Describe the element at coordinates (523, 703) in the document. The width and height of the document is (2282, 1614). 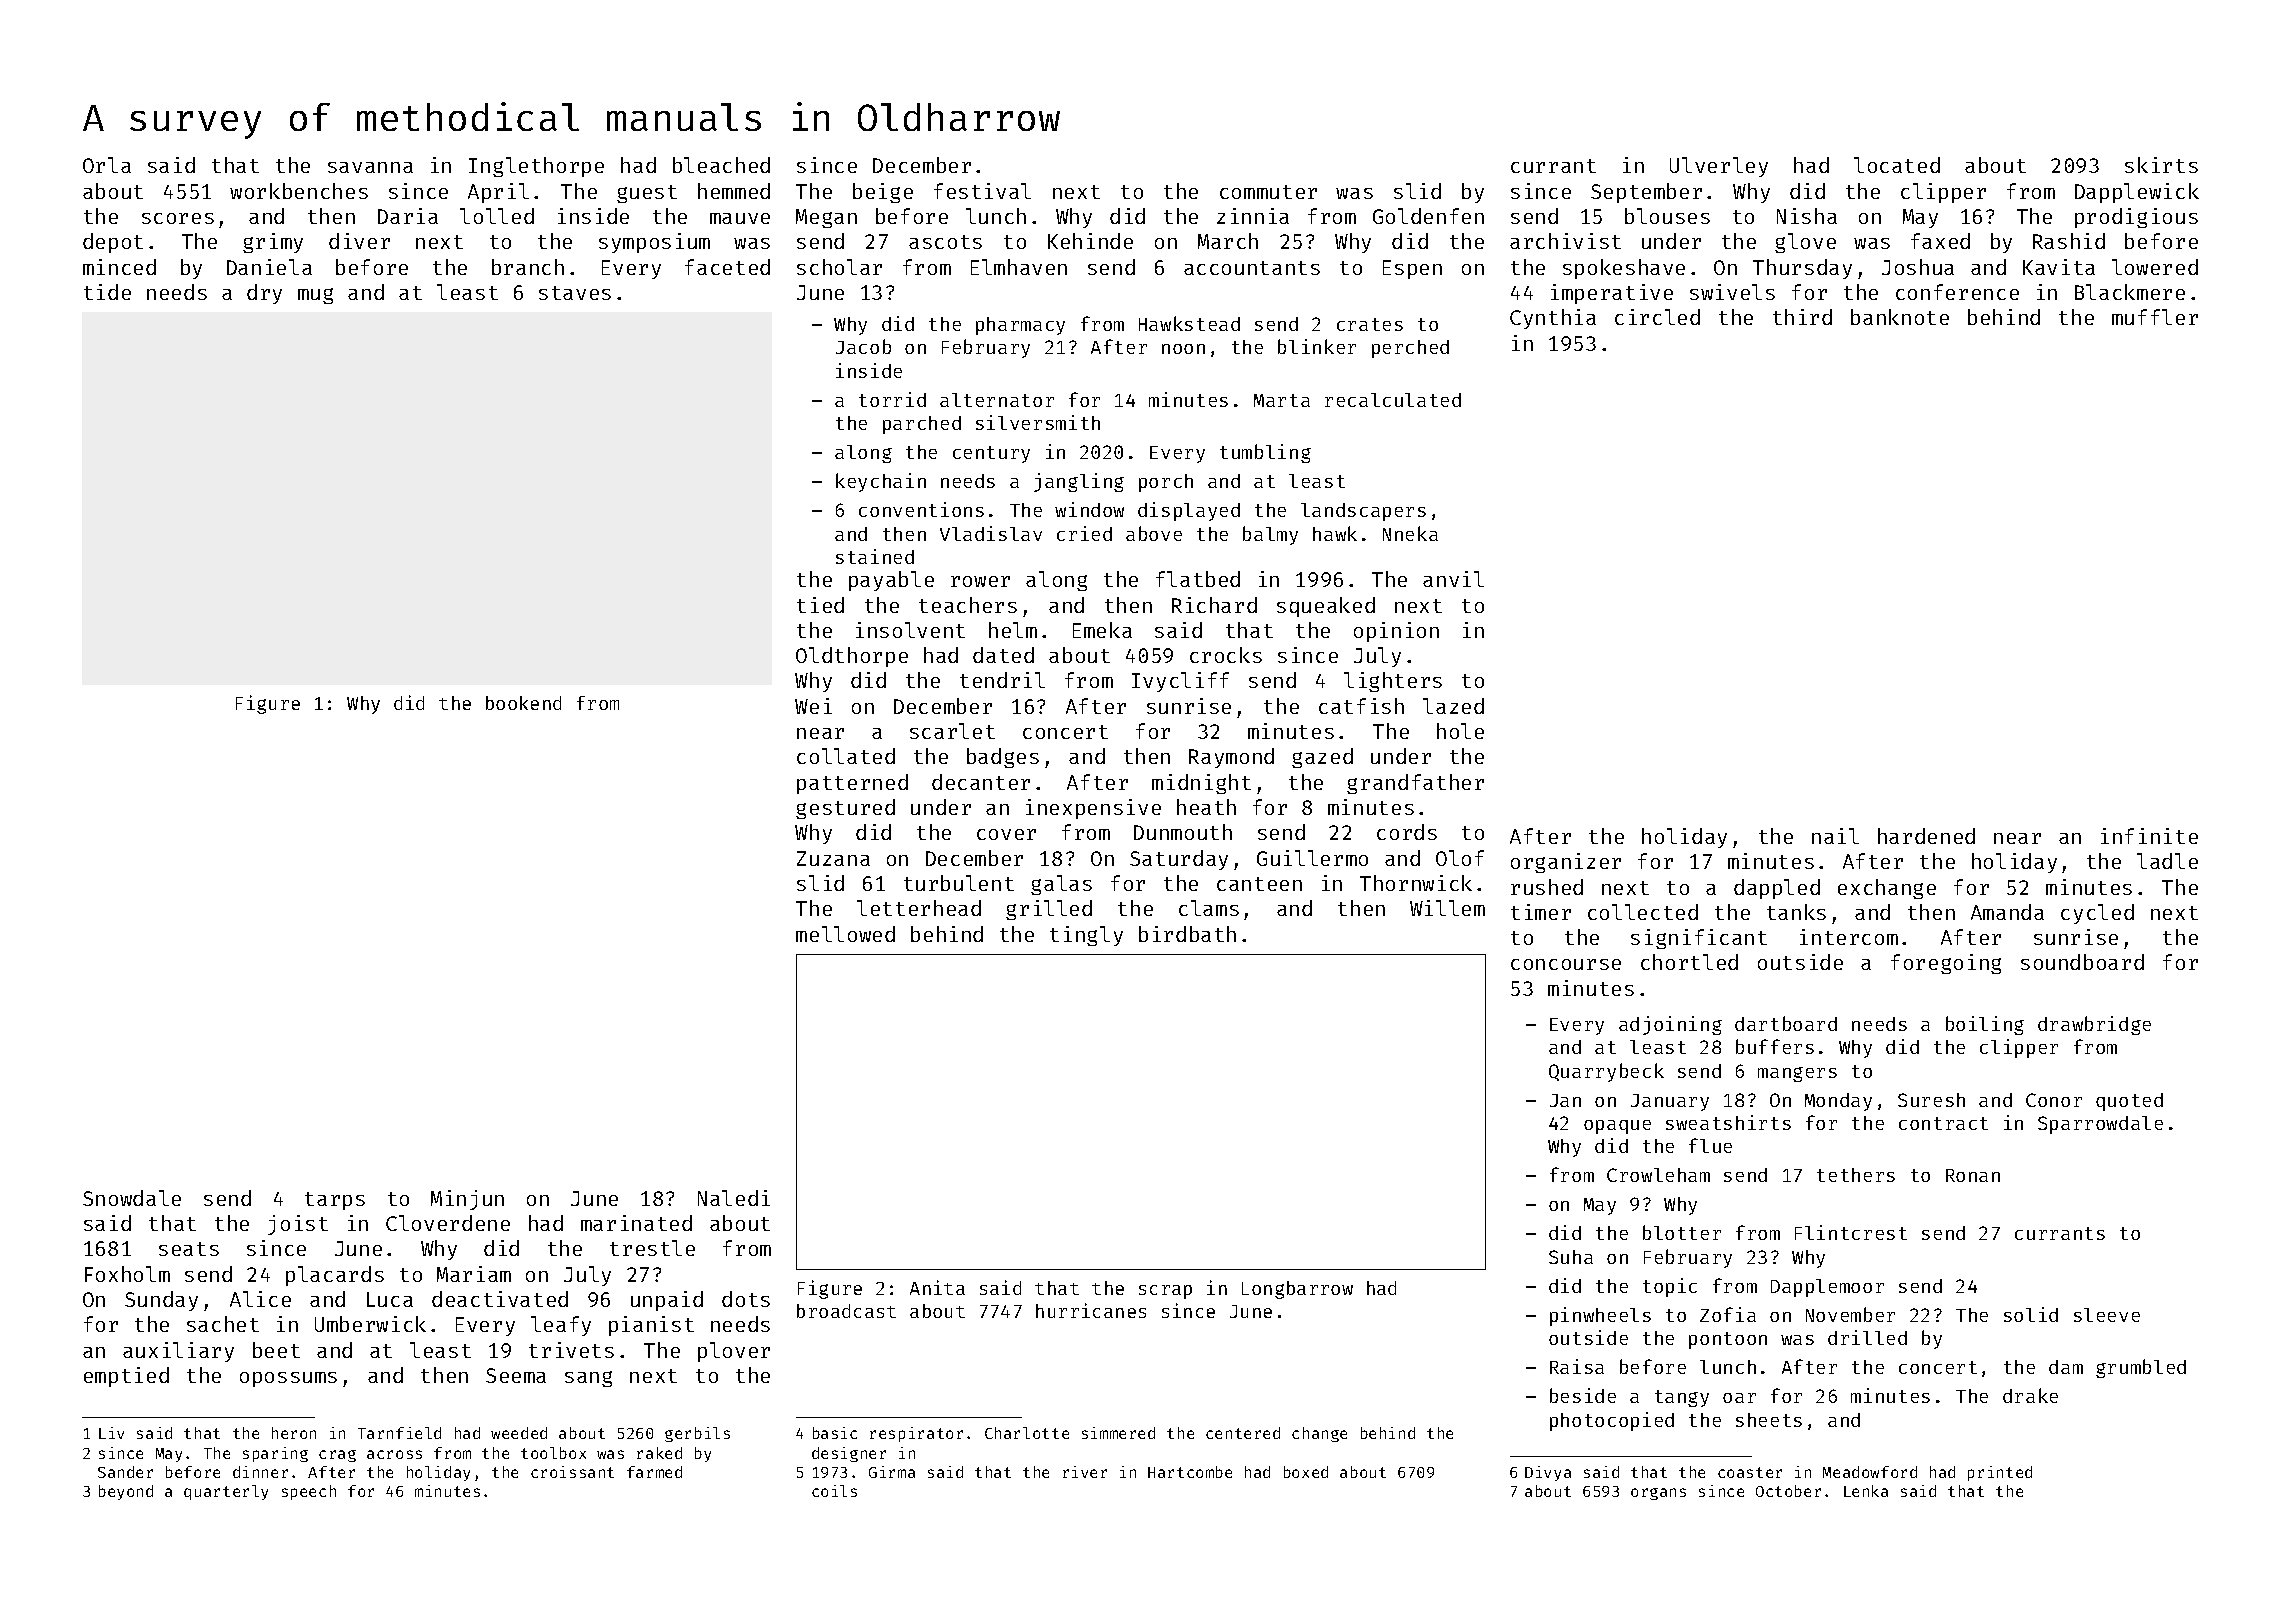
I see `bookend` at that location.
